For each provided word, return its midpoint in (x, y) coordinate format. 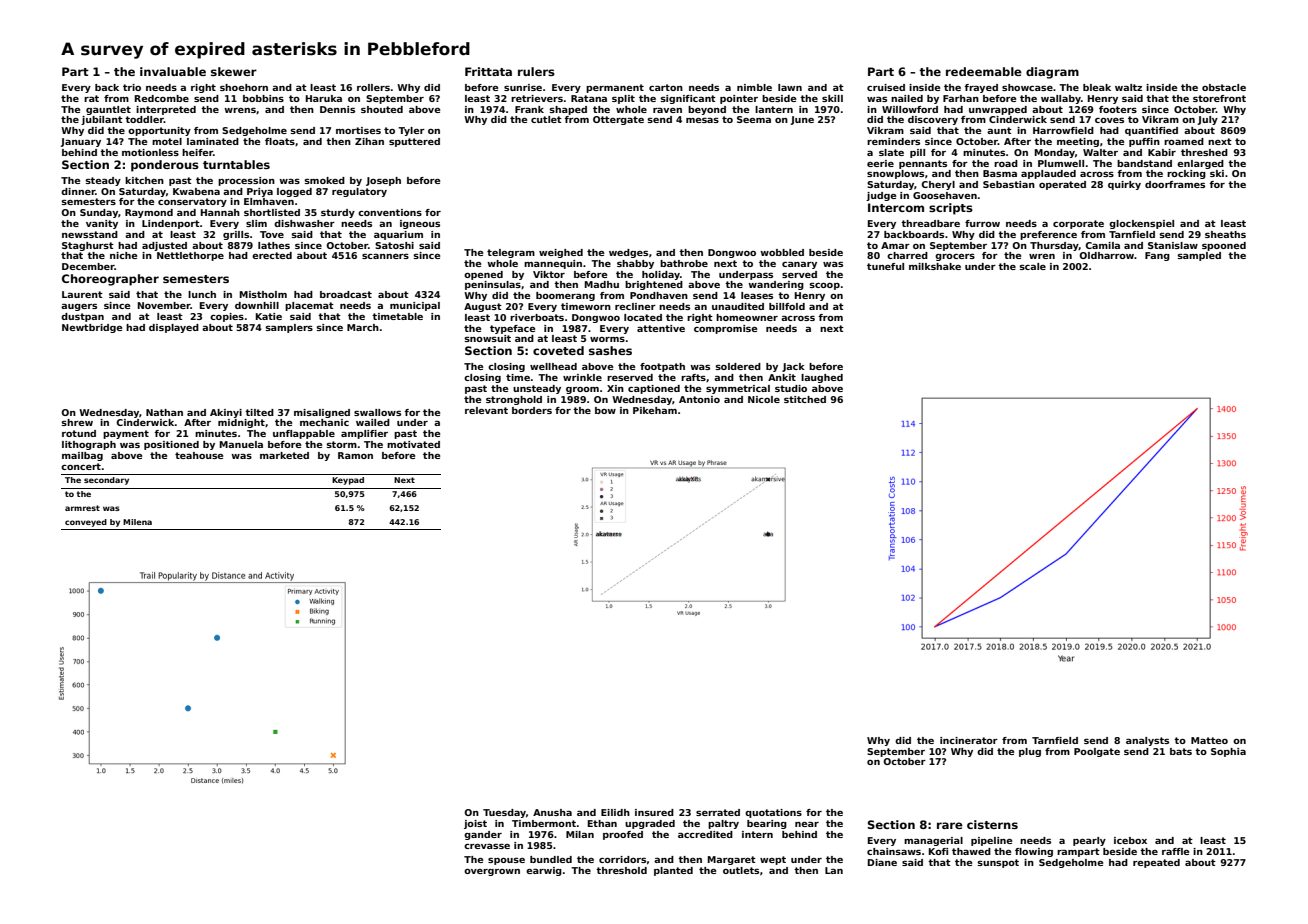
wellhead (553, 366)
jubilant (102, 120)
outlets (741, 870)
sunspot (998, 863)
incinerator (969, 740)
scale (1032, 266)
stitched (805, 399)
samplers (289, 328)
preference (1048, 235)
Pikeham (655, 410)
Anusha (552, 812)
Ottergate (618, 120)
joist (475, 824)
